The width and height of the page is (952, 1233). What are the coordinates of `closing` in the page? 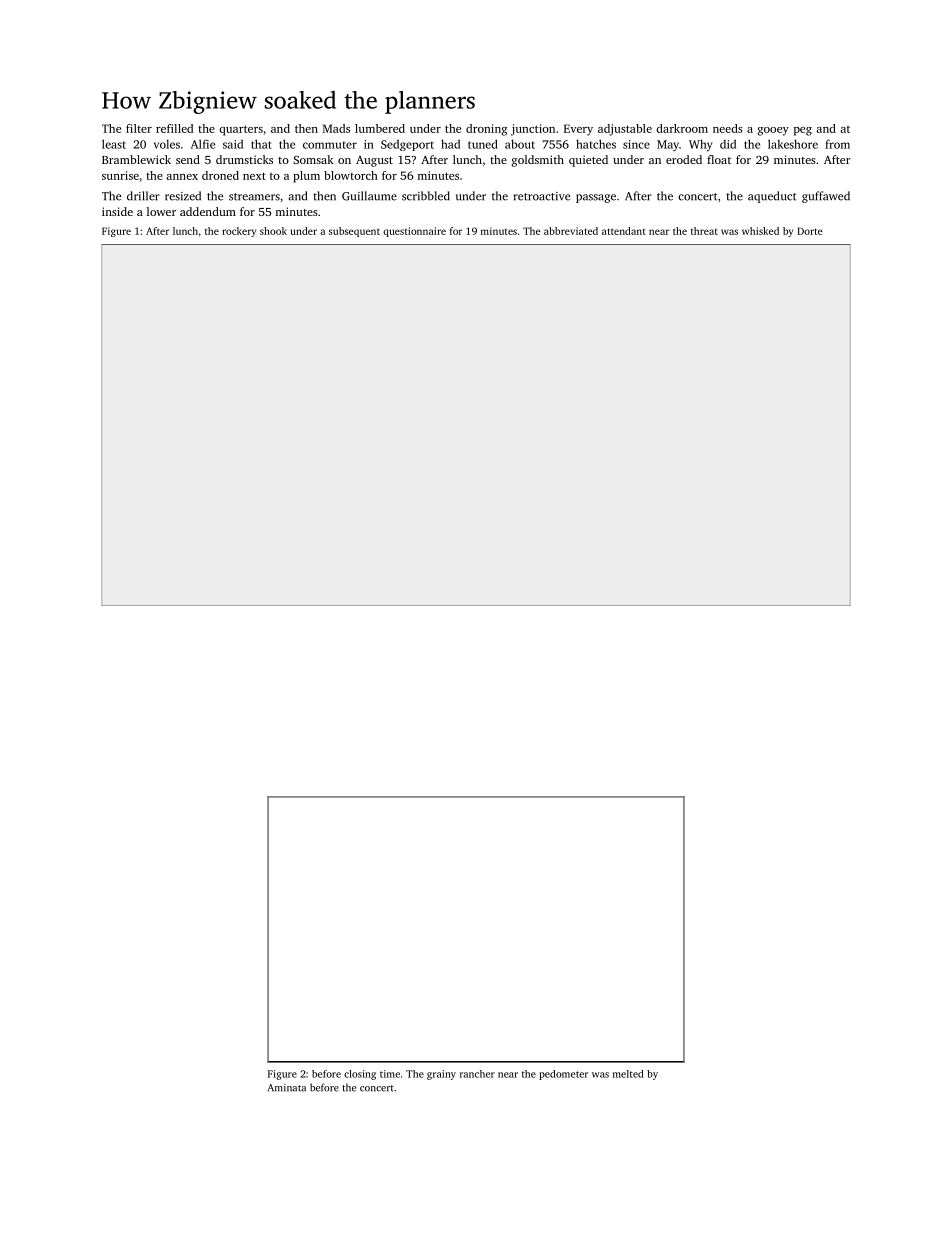 It's located at (360, 1075).
